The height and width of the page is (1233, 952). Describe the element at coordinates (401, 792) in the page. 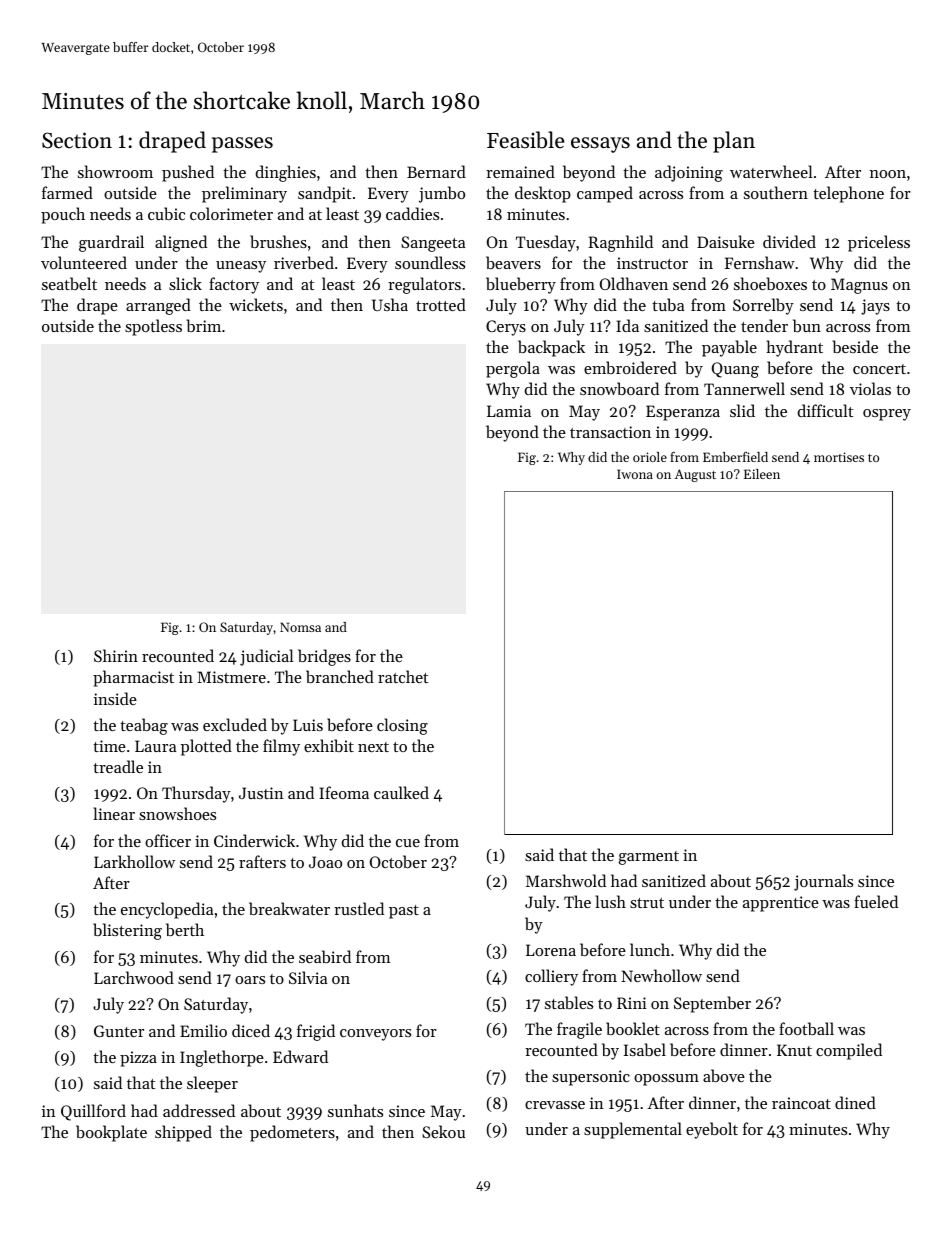

I see `caulked` at that location.
